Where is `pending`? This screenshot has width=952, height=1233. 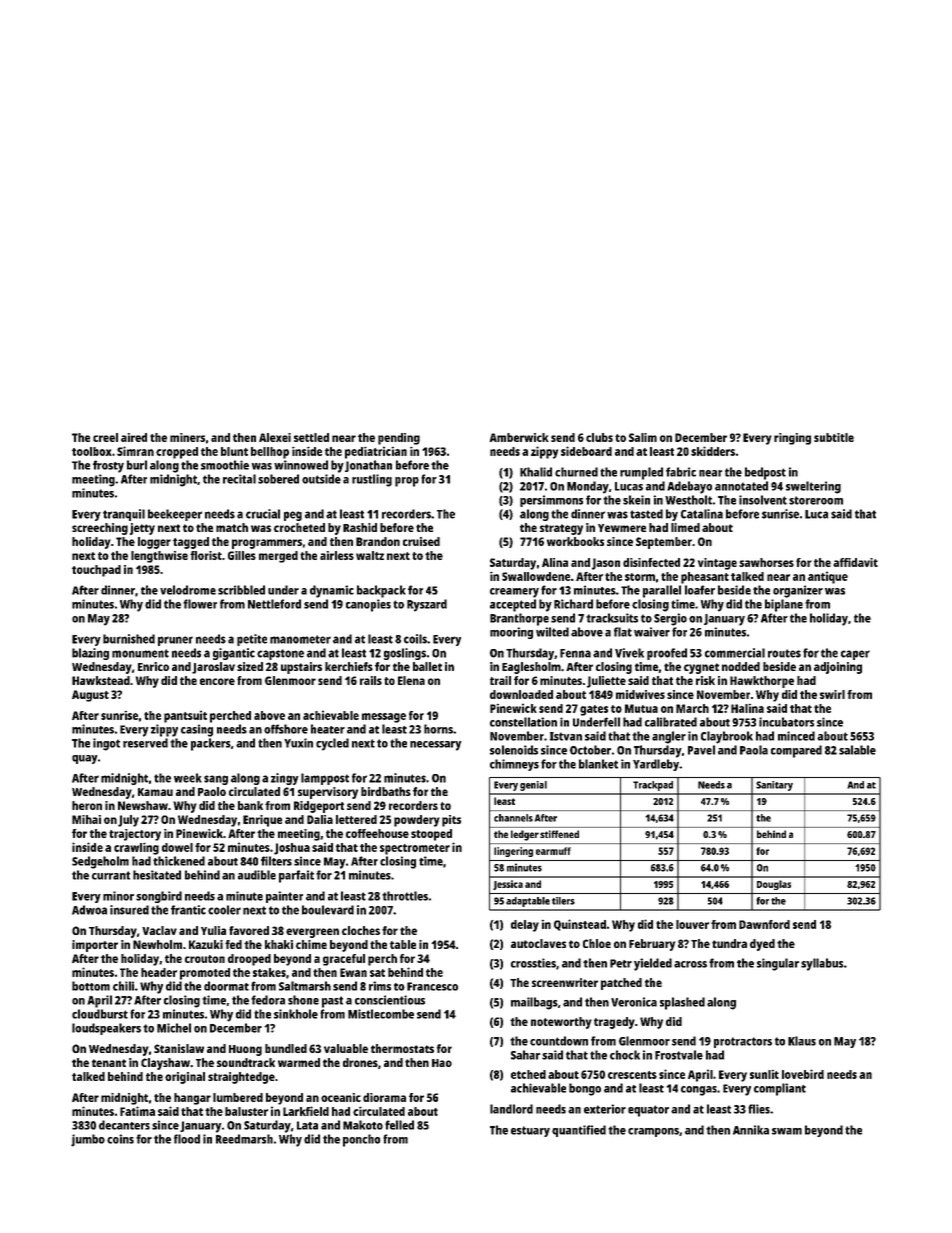 pending is located at coordinates (399, 439).
